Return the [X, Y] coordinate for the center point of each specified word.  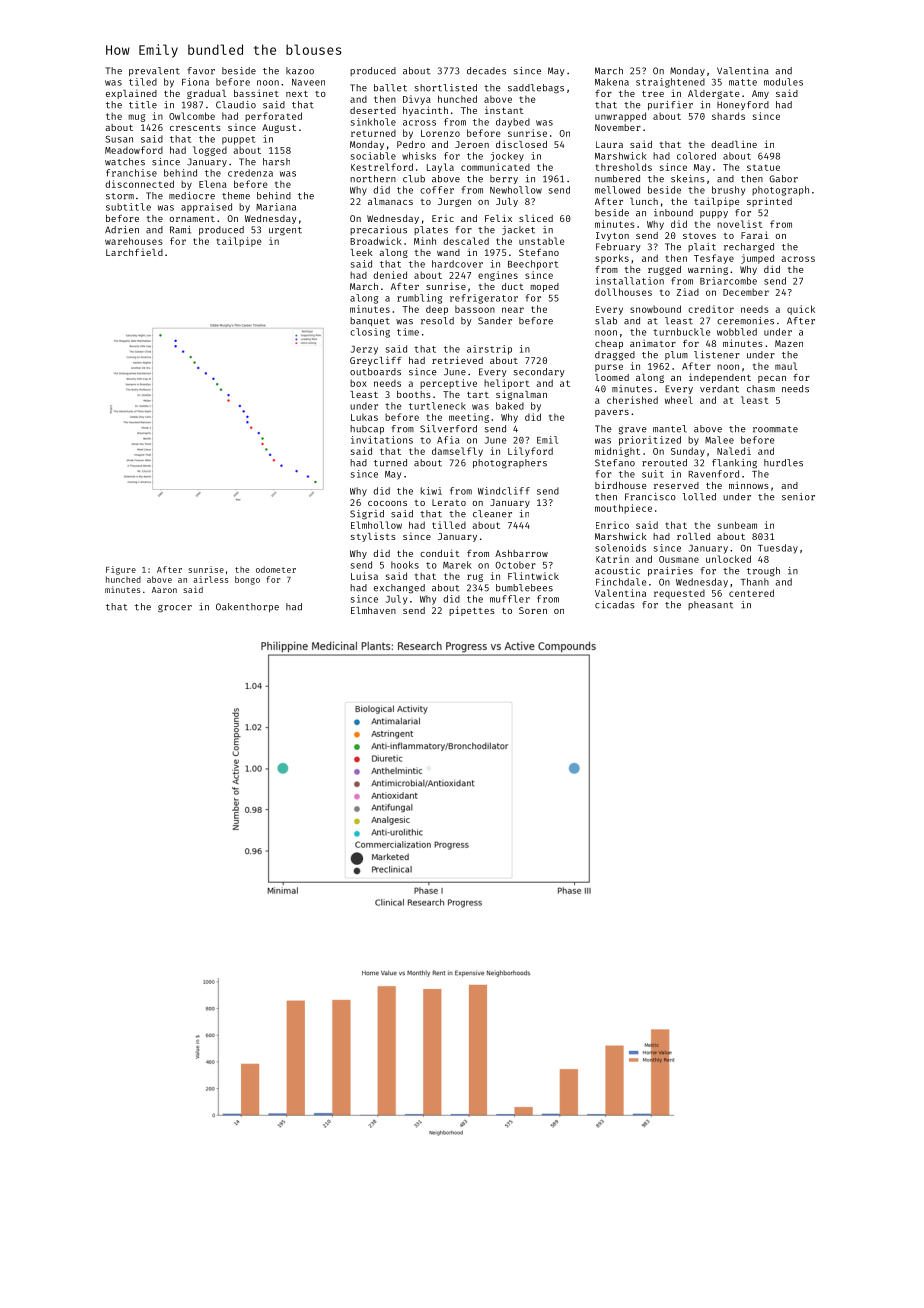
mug [136, 118]
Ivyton [612, 236]
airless [211, 579]
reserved [676, 485]
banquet [370, 321]
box [358, 383]
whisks [419, 156]
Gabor [783, 179]
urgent [285, 231]
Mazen [789, 343]
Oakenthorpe [247, 607]
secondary [539, 372]
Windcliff [504, 491]
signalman [521, 395]
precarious [378, 230]
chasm [761, 389]
